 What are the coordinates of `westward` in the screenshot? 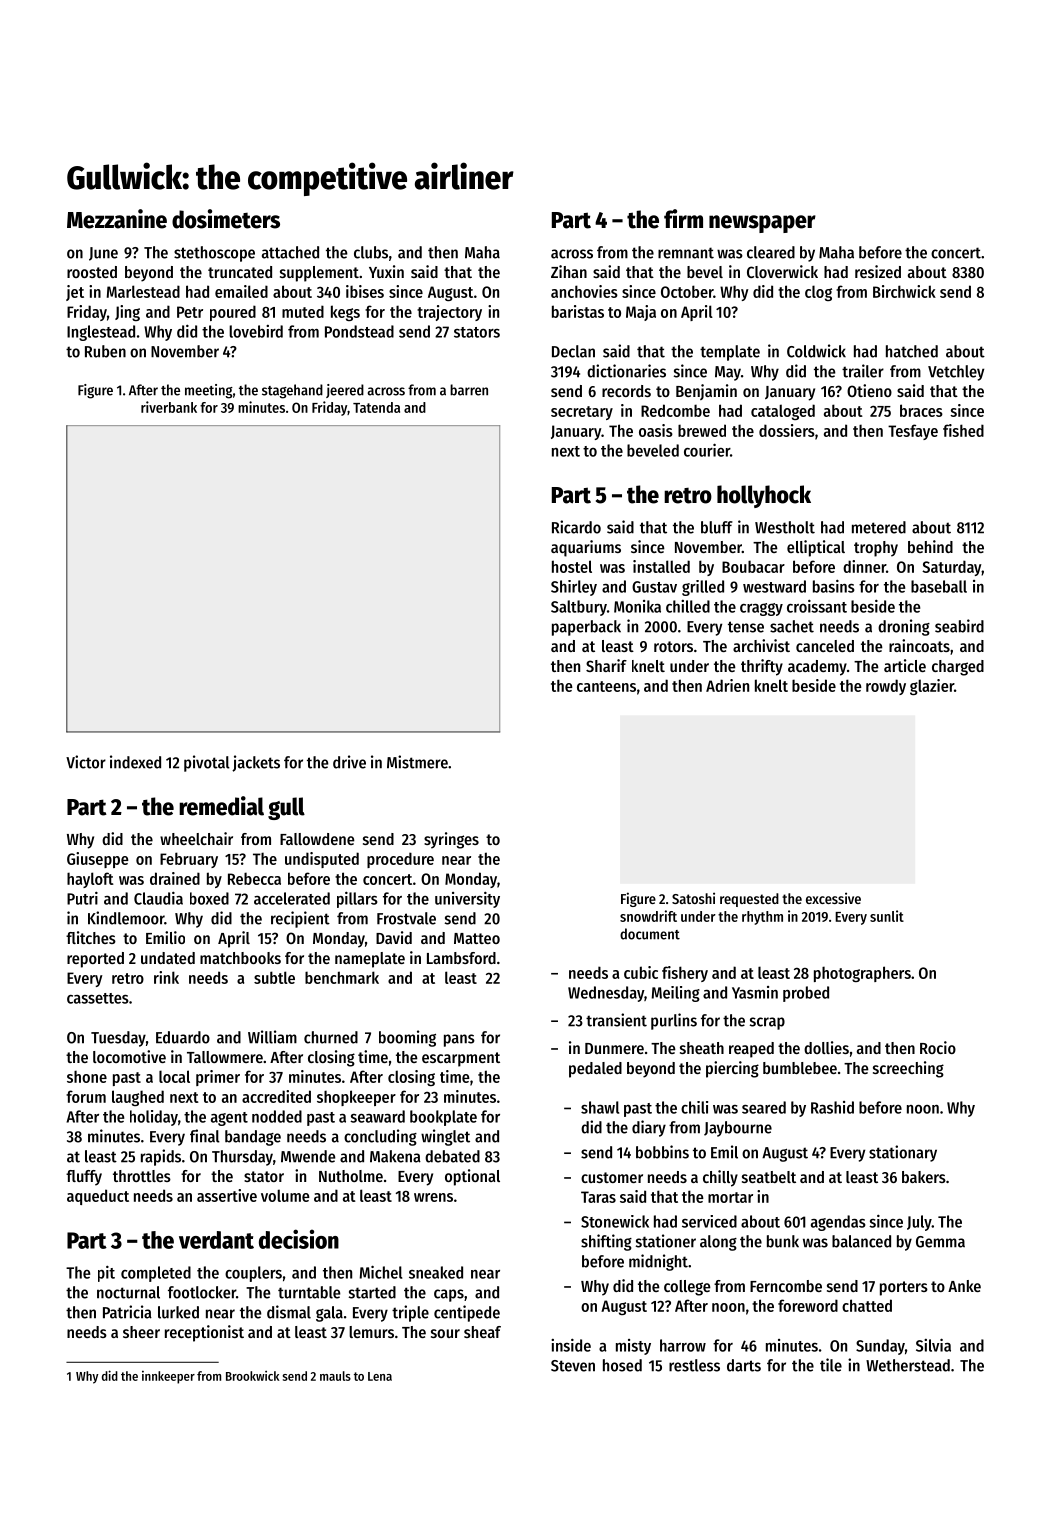 It's located at (774, 586).
